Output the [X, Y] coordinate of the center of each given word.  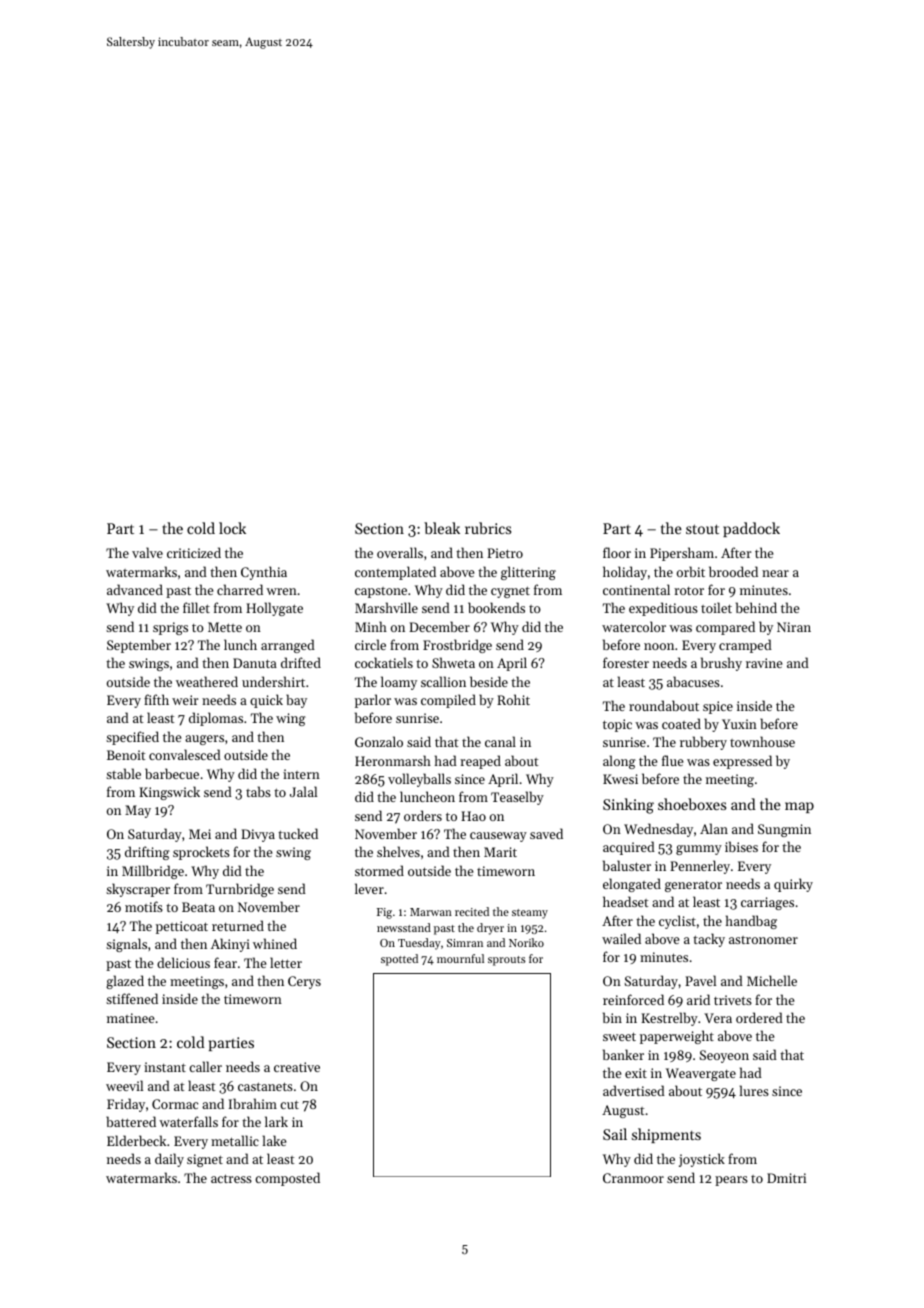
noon [659, 646]
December [439, 626]
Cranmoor [633, 1178]
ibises [741, 846]
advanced [135, 589]
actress [231, 1178]
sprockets [201, 853]
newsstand [404, 927]
